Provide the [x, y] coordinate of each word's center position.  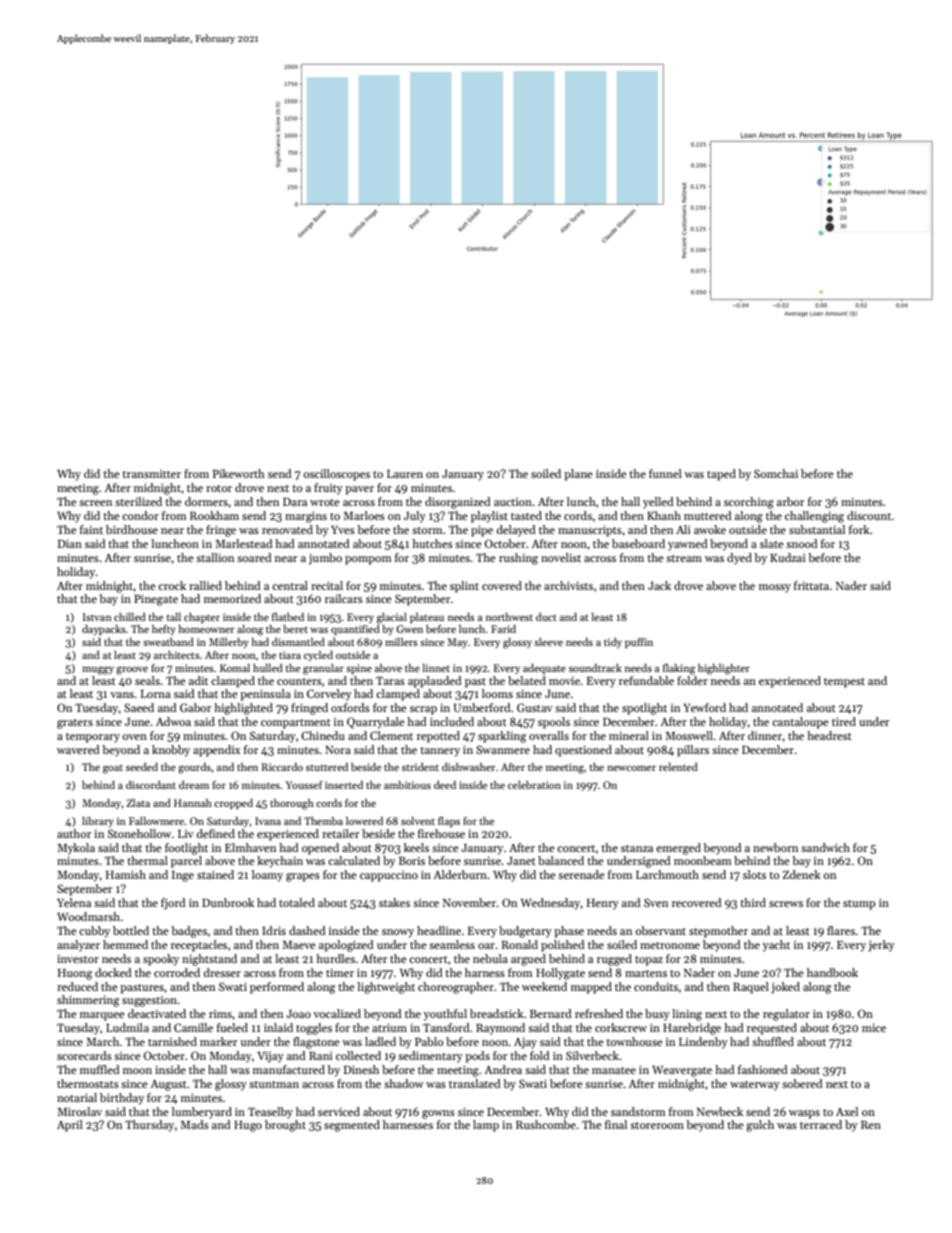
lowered [364, 821]
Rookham [214, 515]
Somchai [776, 473]
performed [277, 988]
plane [578, 475]
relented [678, 767]
